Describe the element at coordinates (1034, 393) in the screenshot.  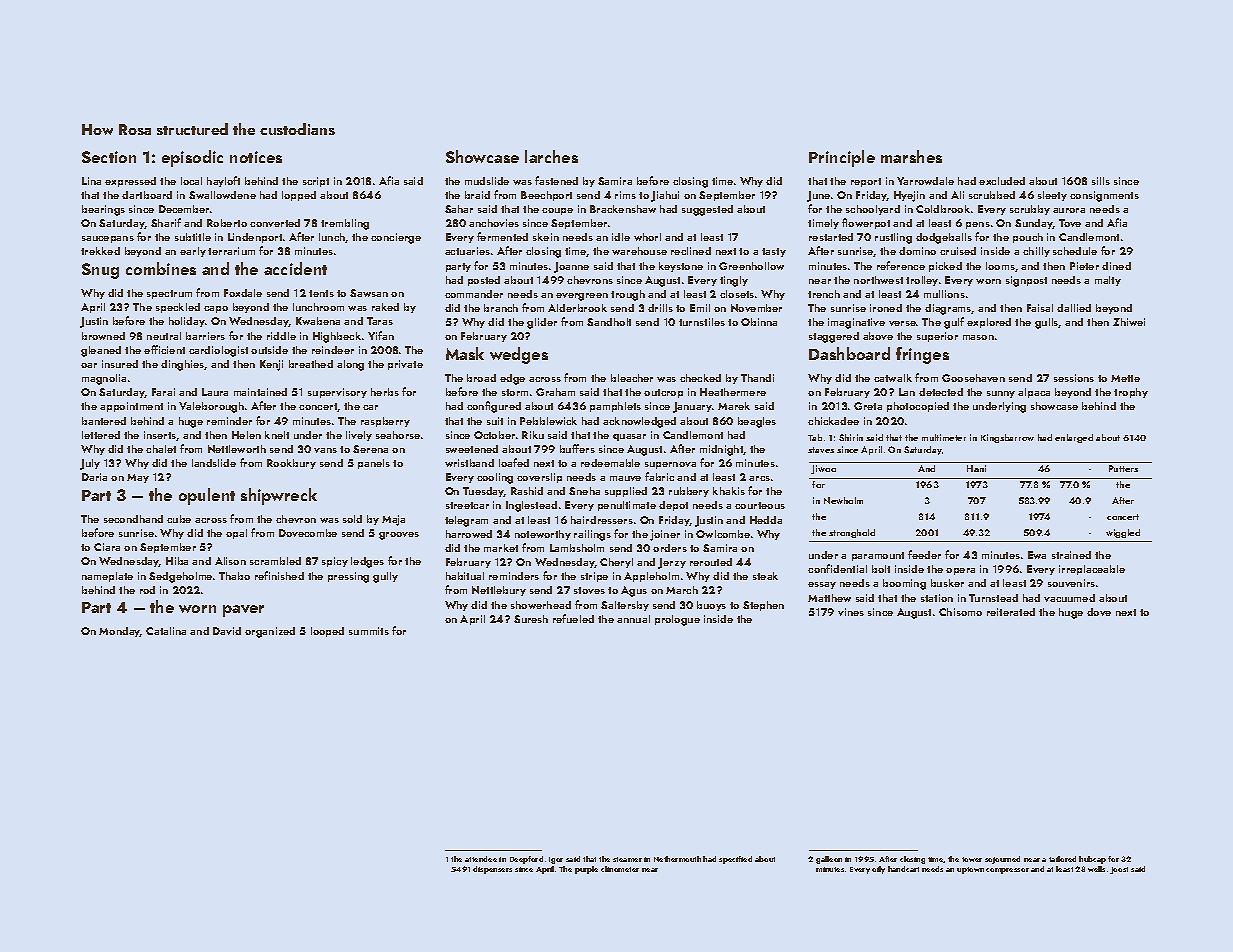
I see `alpaca` at that location.
